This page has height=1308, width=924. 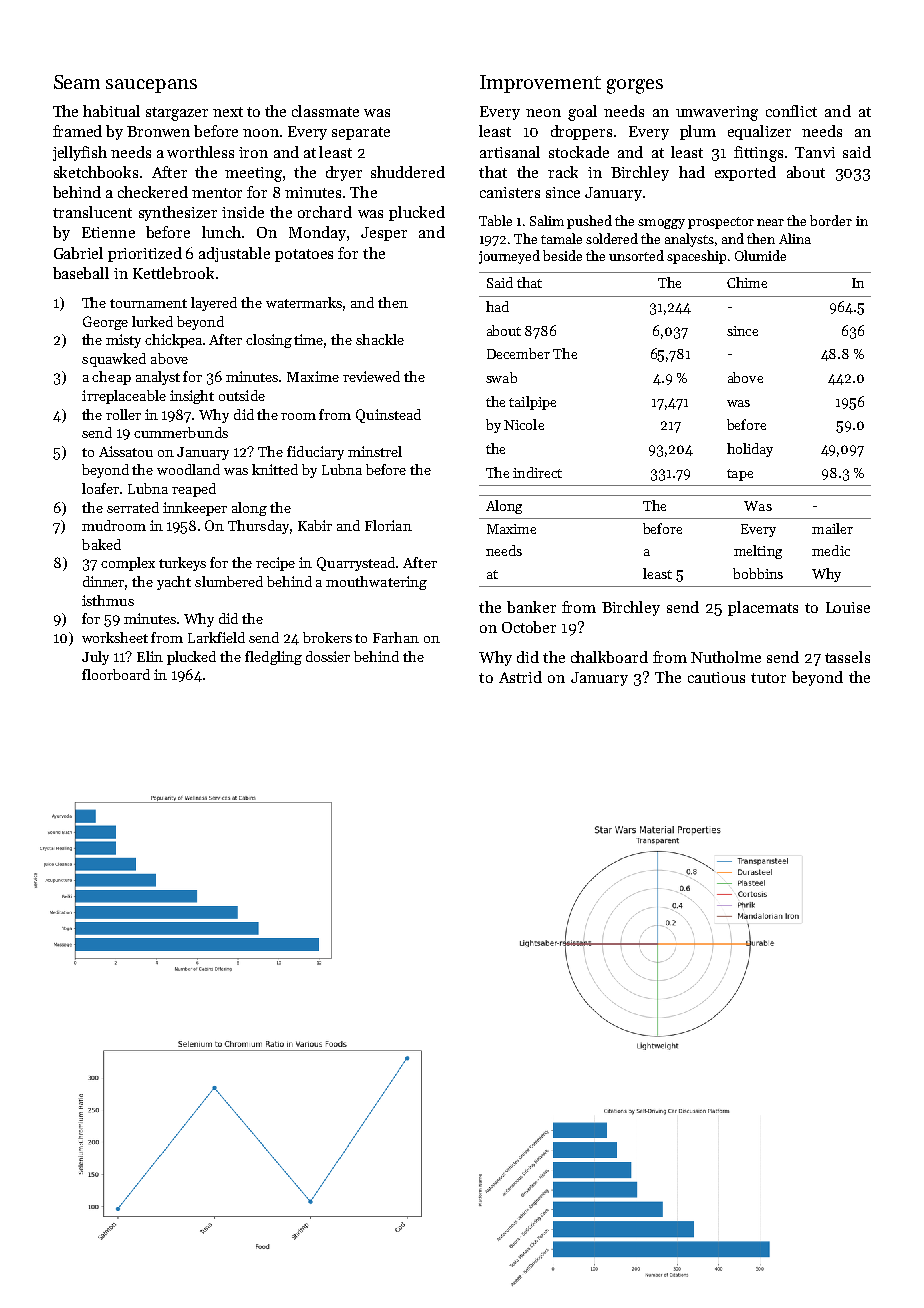 I want to click on floorboard, so click(x=116, y=674).
